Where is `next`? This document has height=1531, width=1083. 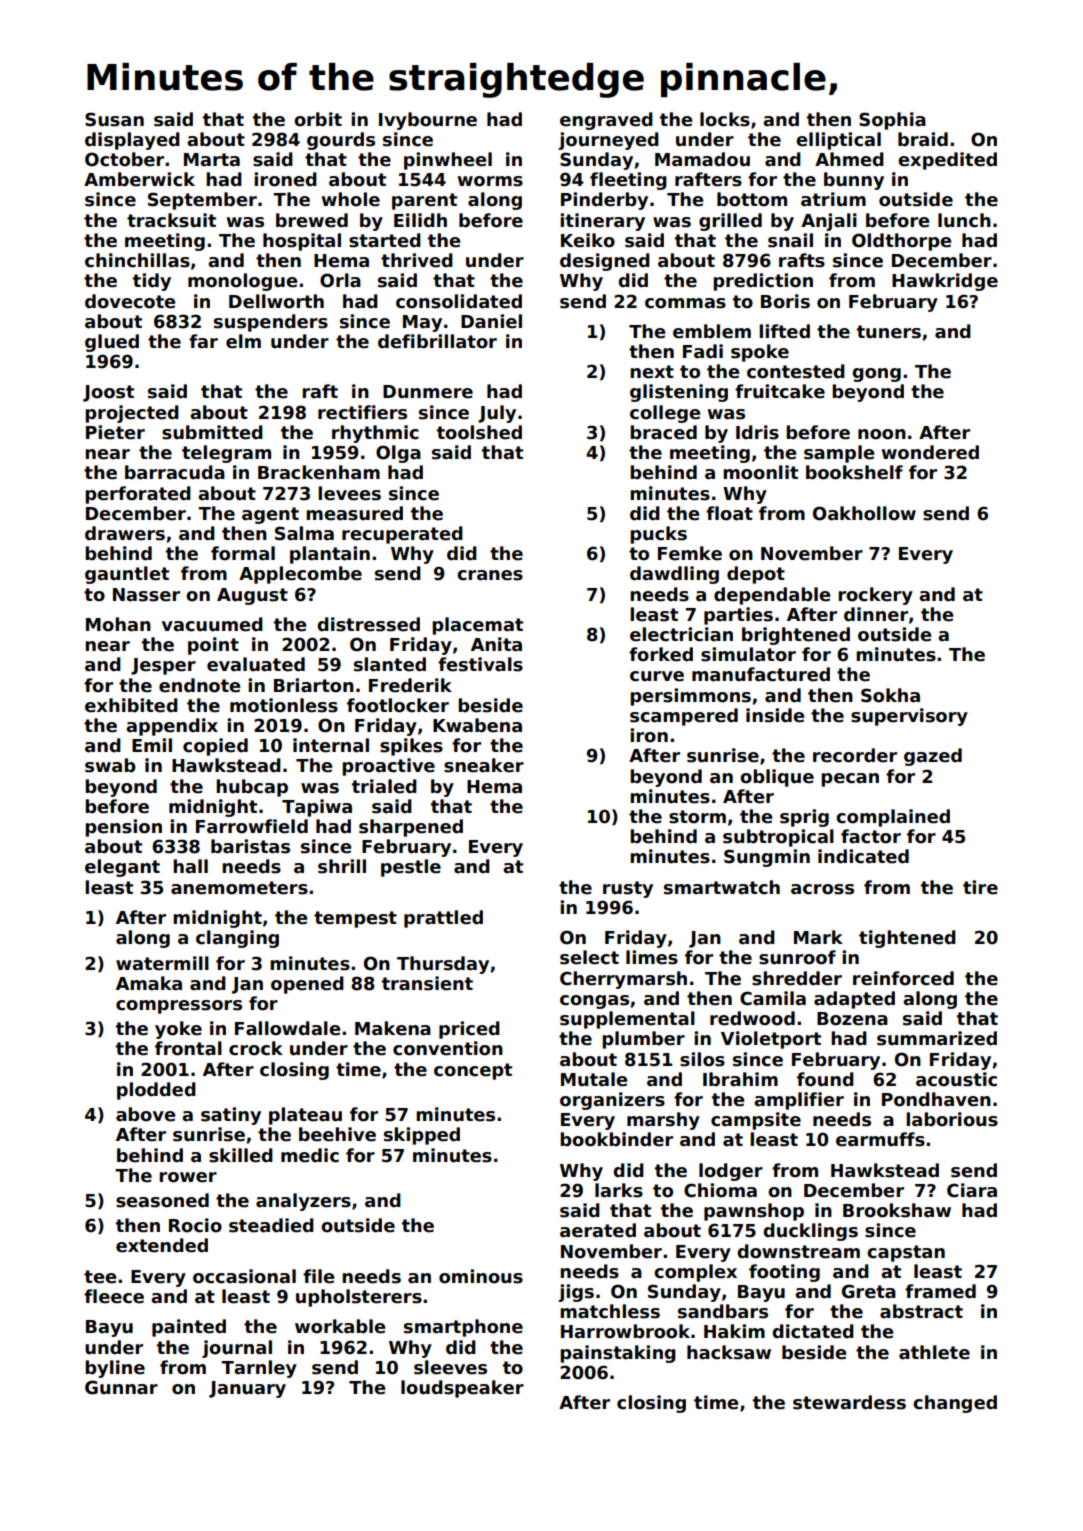
next is located at coordinates (652, 372).
